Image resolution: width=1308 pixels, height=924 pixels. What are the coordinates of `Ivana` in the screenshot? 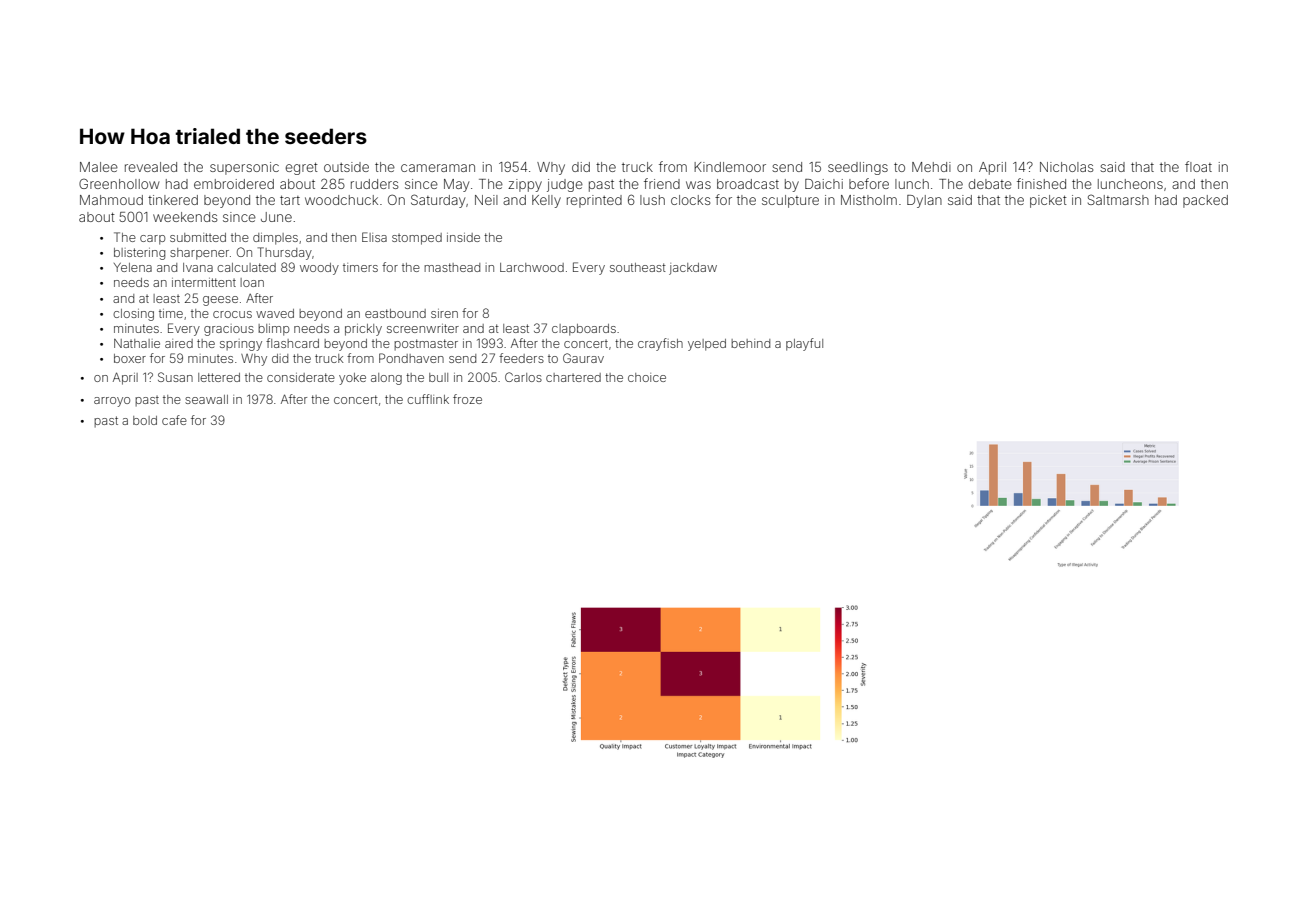 It's located at (198, 267).
